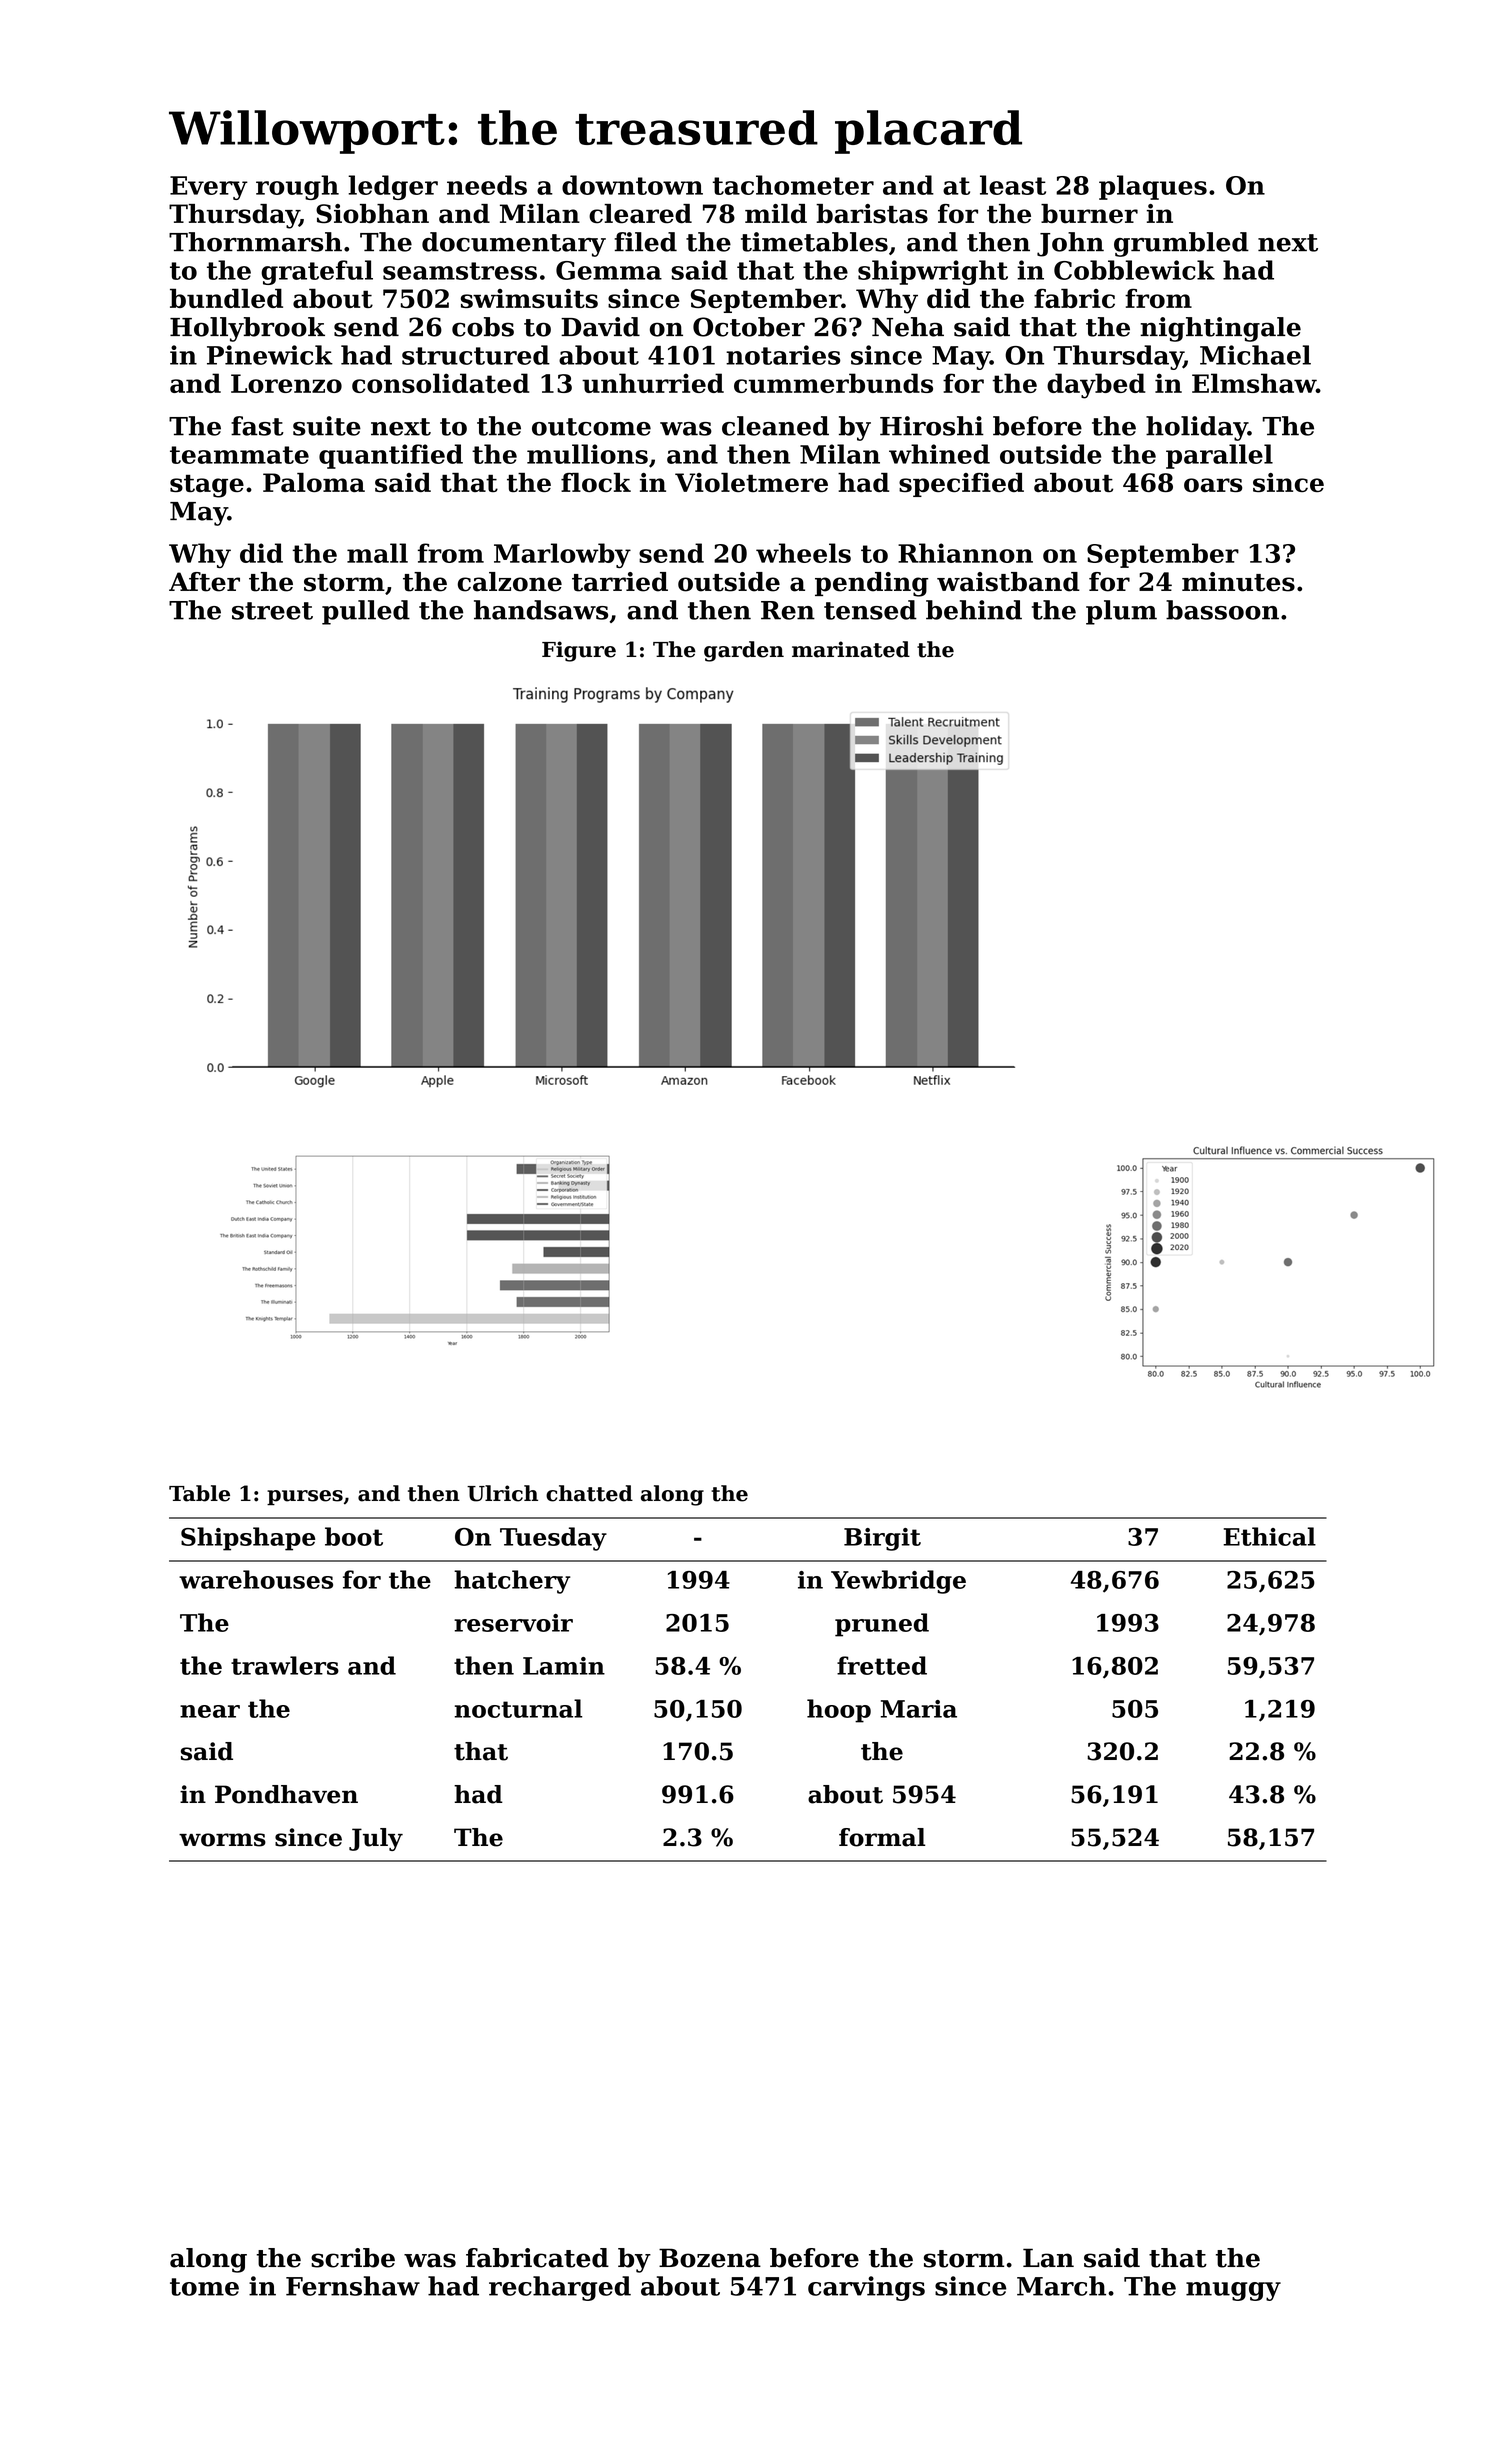  I want to click on bassoon, so click(1222, 610).
